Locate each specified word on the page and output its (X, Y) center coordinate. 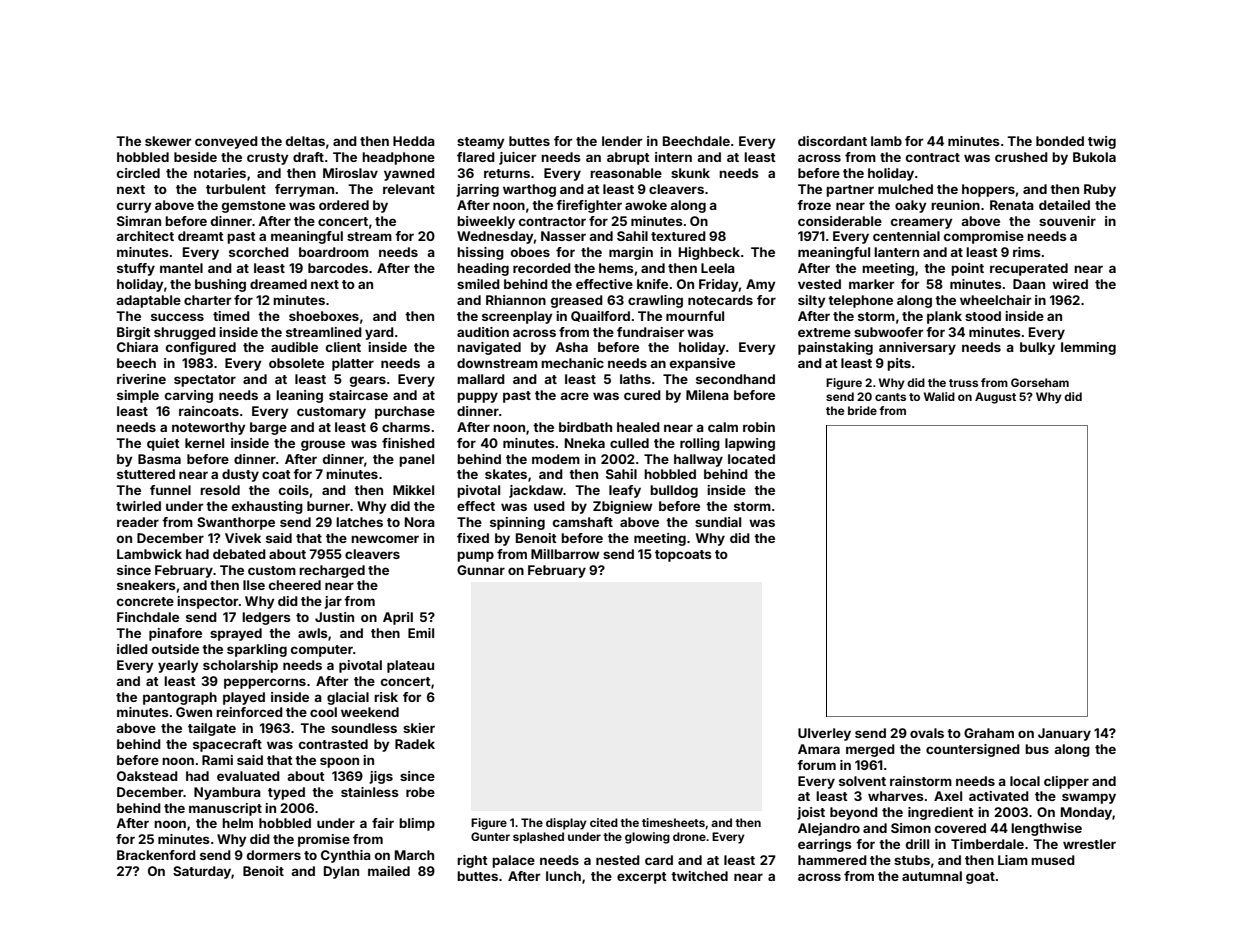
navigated (489, 348)
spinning (517, 523)
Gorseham (1040, 382)
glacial (348, 698)
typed (286, 793)
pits (899, 364)
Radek (415, 744)
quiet (163, 444)
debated (239, 554)
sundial (718, 522)
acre (574, 396)
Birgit (134, 333)
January (1064, 734)
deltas (305, 141)
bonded (1060, 141)
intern (673, 157)
